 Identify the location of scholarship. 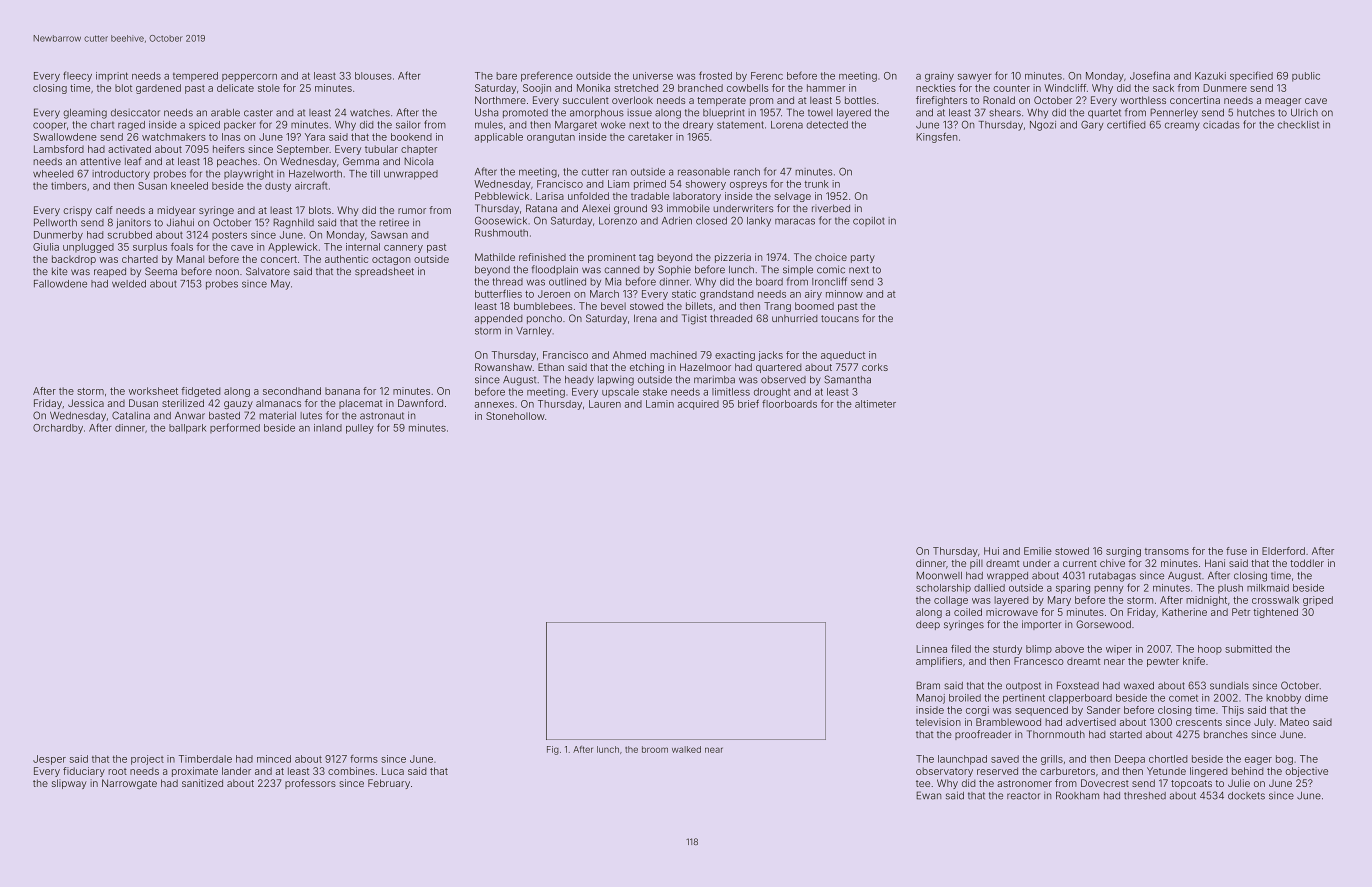
(943, 589).
